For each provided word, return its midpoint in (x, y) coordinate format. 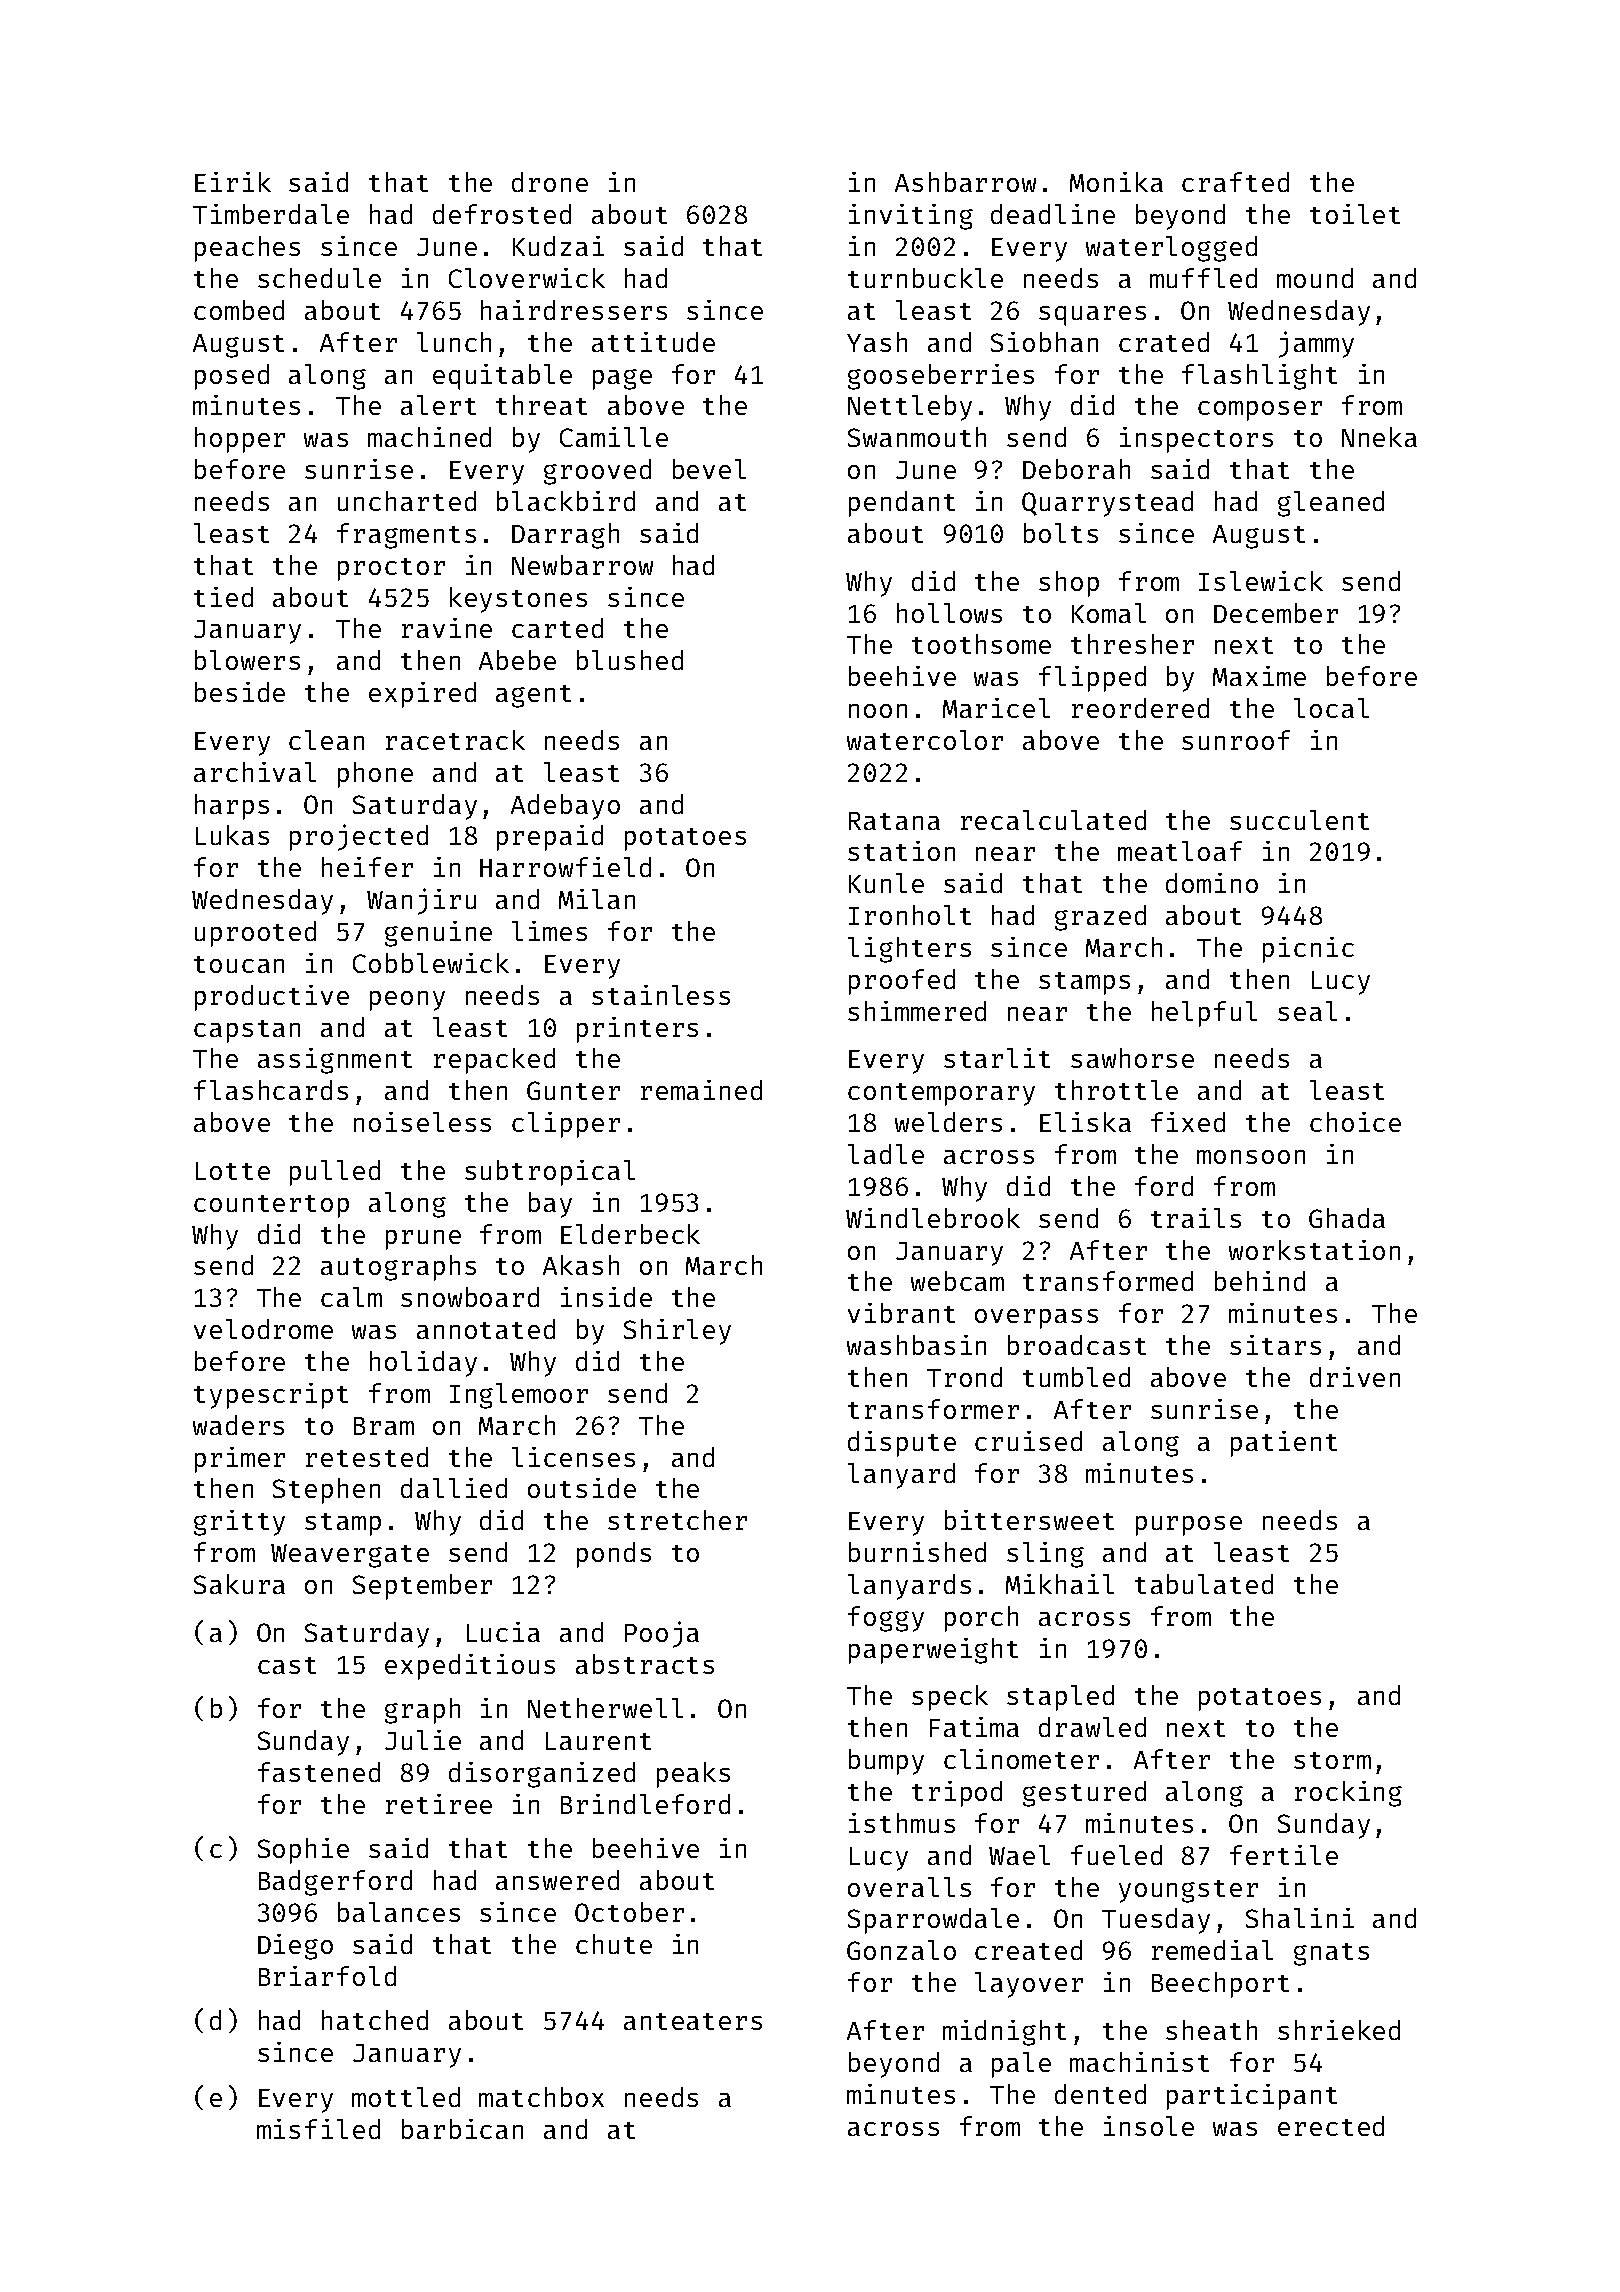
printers (637, 1030)
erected (1331, 2126)
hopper (240, 440)
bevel (709, 469)
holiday (423, 1364)
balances (399, 1912)
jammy (1316, 344)
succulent (1299, 820)
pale (1021, 2065)
